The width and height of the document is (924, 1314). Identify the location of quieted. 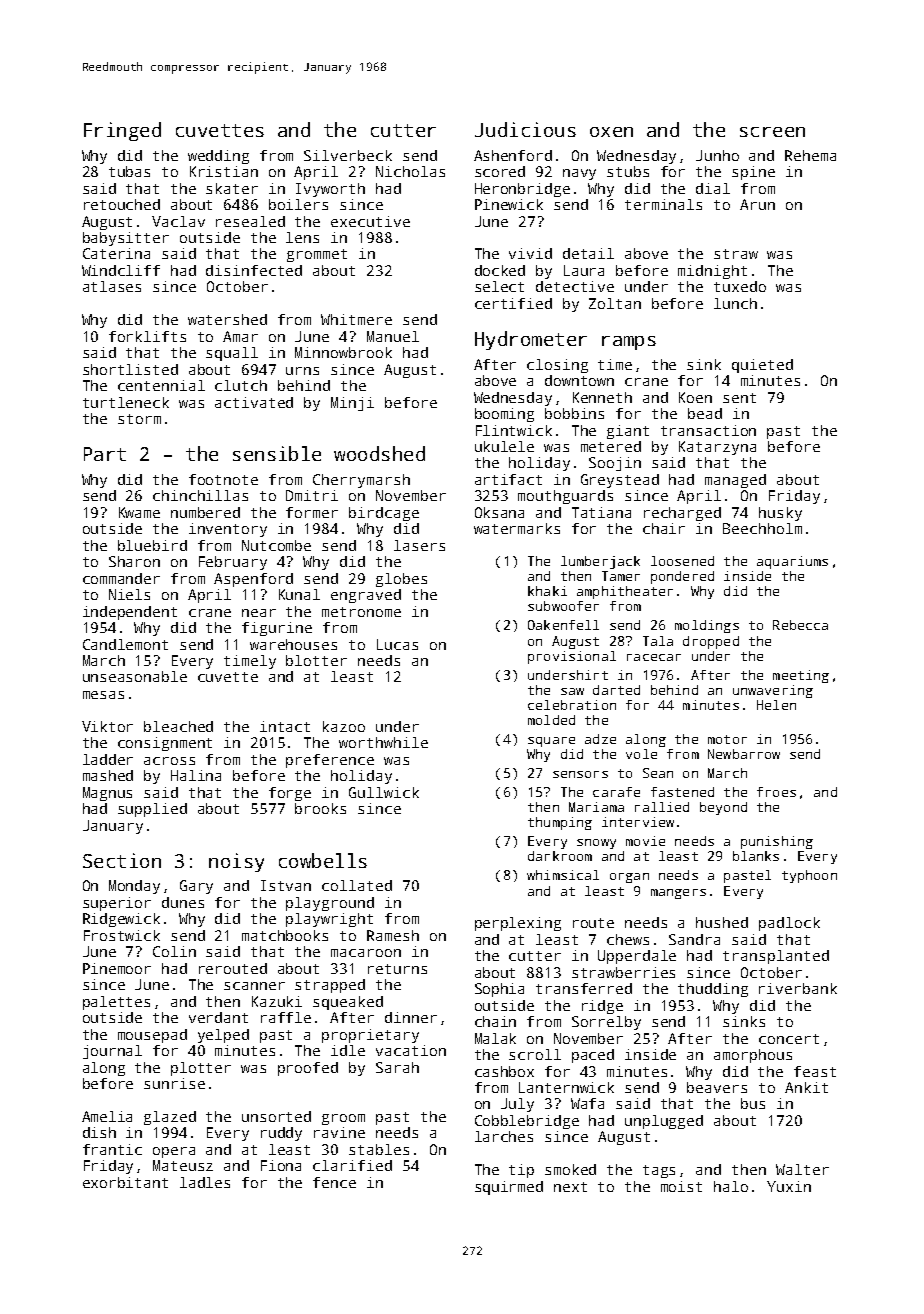
(762, 366).
